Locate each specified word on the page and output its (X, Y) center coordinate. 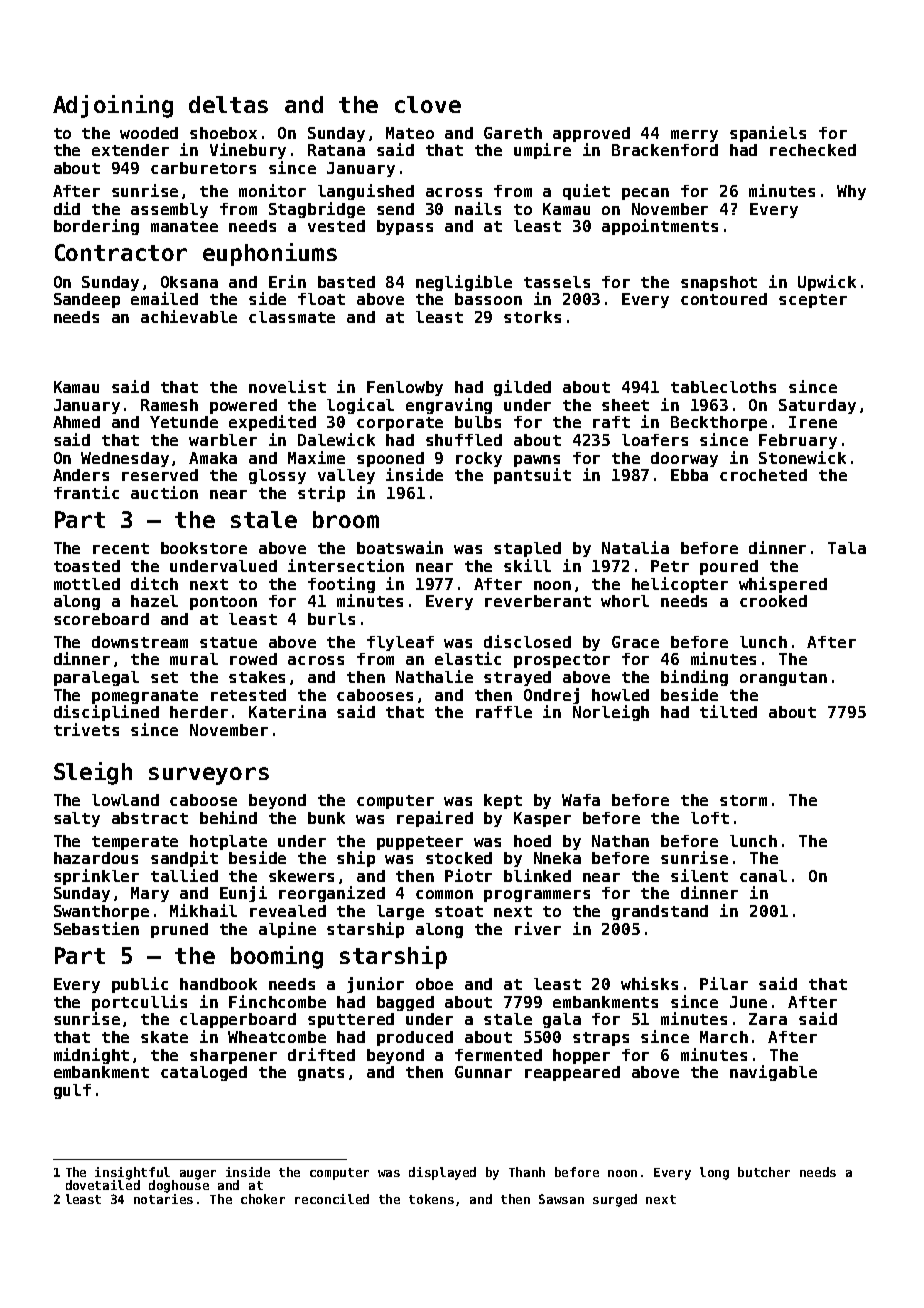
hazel (154, 601)
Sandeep (87, 300)
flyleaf (400, 643)
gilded (522, 388)
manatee (184, 226)
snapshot (719, 283)
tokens (431, 1199)
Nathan (620, 841)
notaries (163, 1199)
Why (851, 192)
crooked (773, 601)
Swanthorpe (101, 912)
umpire (542, 151)
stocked (459, 858)
